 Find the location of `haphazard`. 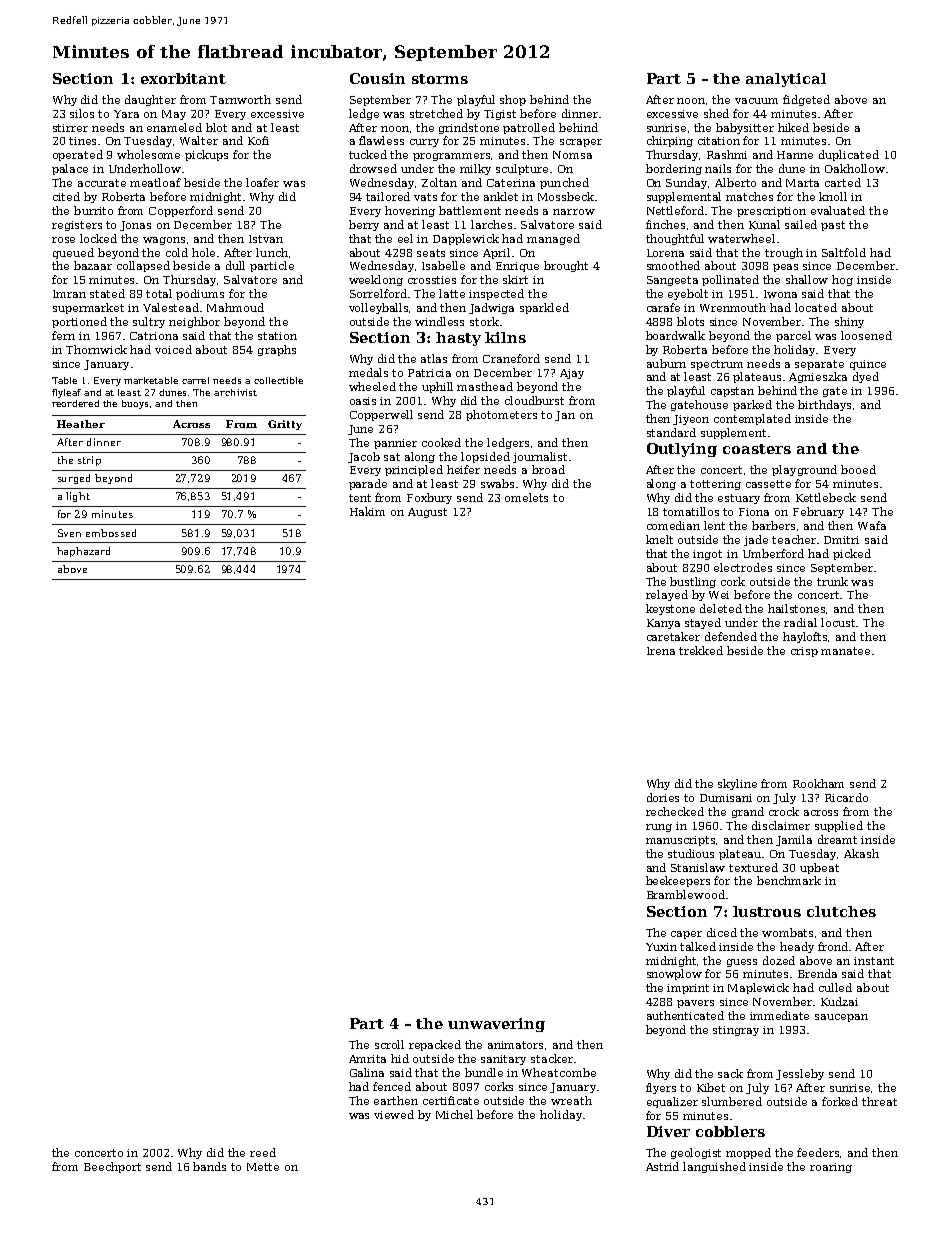

haphazard is located at coordinates (83, 552).
